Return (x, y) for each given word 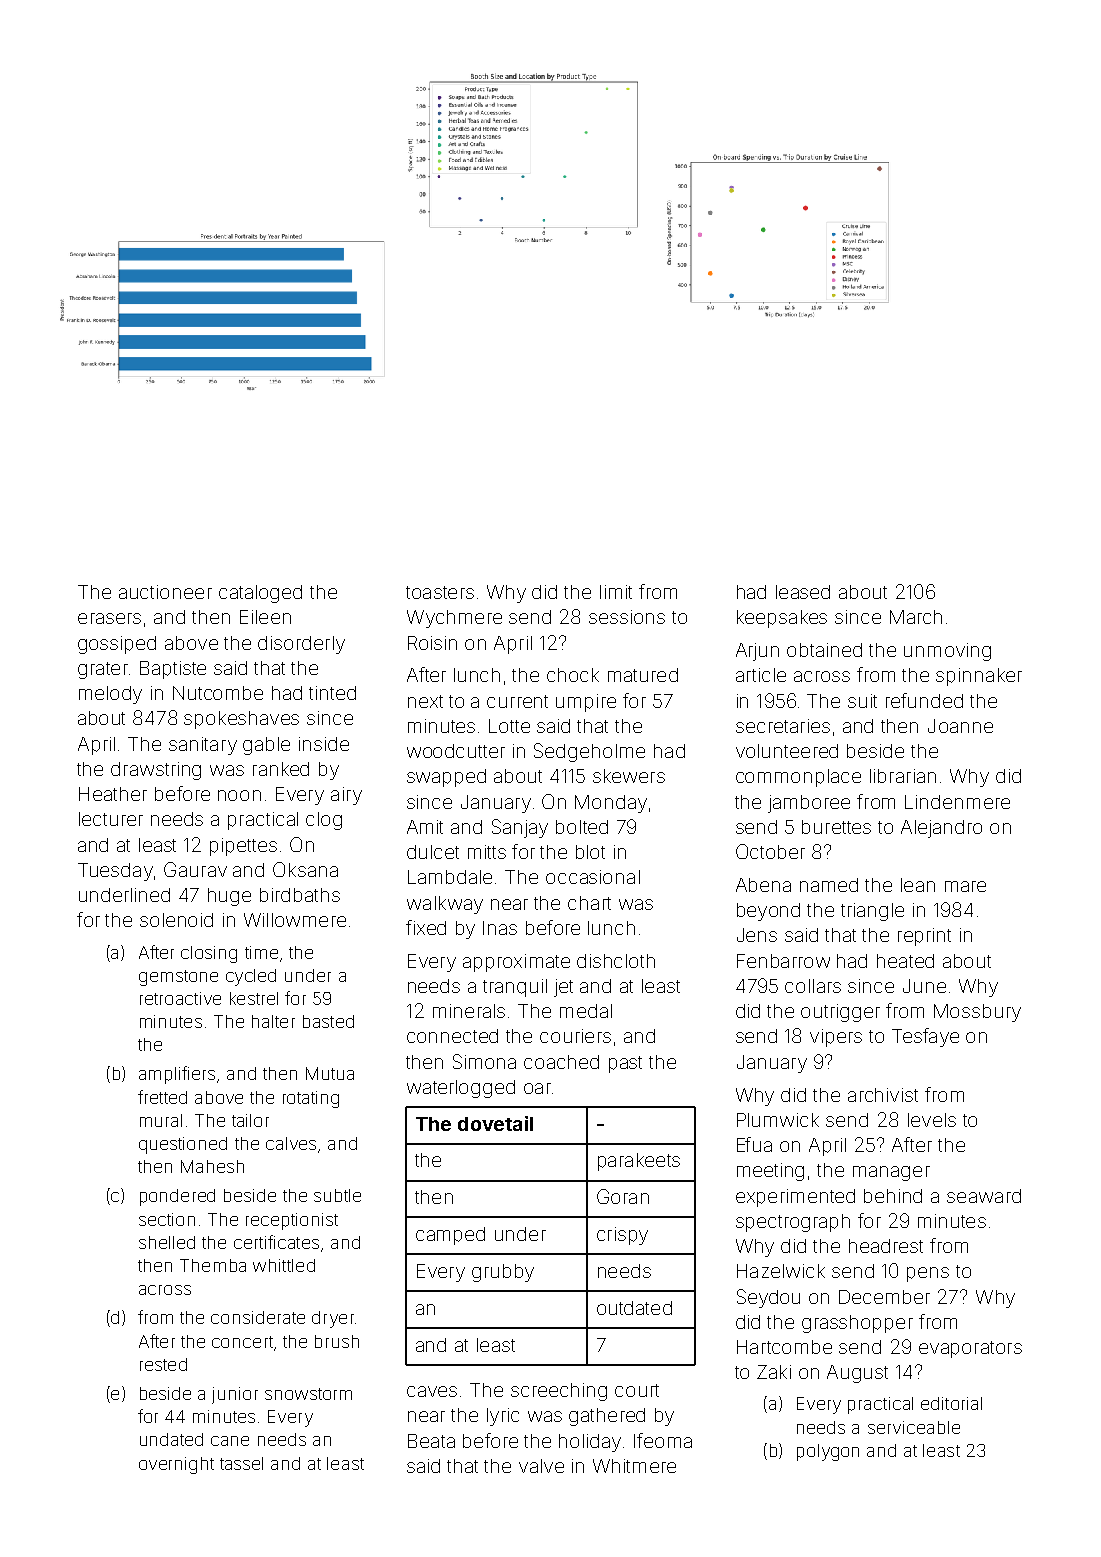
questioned (183, 1145)
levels (932, 1120)
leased (803, 592)
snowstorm (308, 1394)
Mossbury (977, 1013)
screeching (559, 1392)
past (625, 1064)
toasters (440, 592)
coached (561, 1062)
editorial (951, 1403)
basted (328, 1021)
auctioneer (165, 592)
